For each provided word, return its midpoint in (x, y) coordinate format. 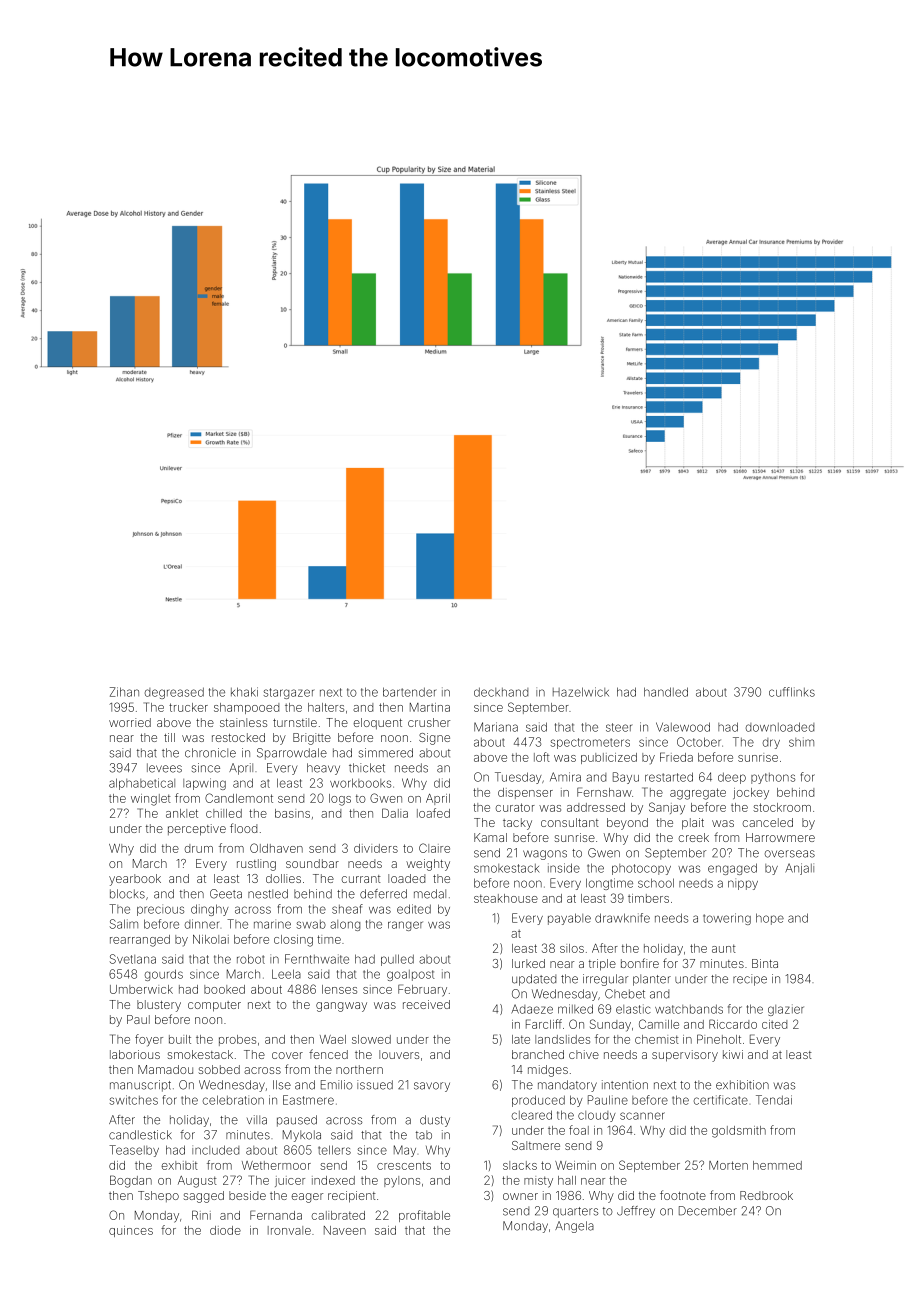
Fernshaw (604, 792)
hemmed (777, 1165)
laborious (135, 1054)
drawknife (622, 918)
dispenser (525, 793)
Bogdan (131, 1181)
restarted (669, 777)
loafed (433, 813)
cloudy (597, 1116)
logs (340, 800)
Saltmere (536, 1145)
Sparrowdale (292, 754)
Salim (124, 924)
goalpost (411, 975)
